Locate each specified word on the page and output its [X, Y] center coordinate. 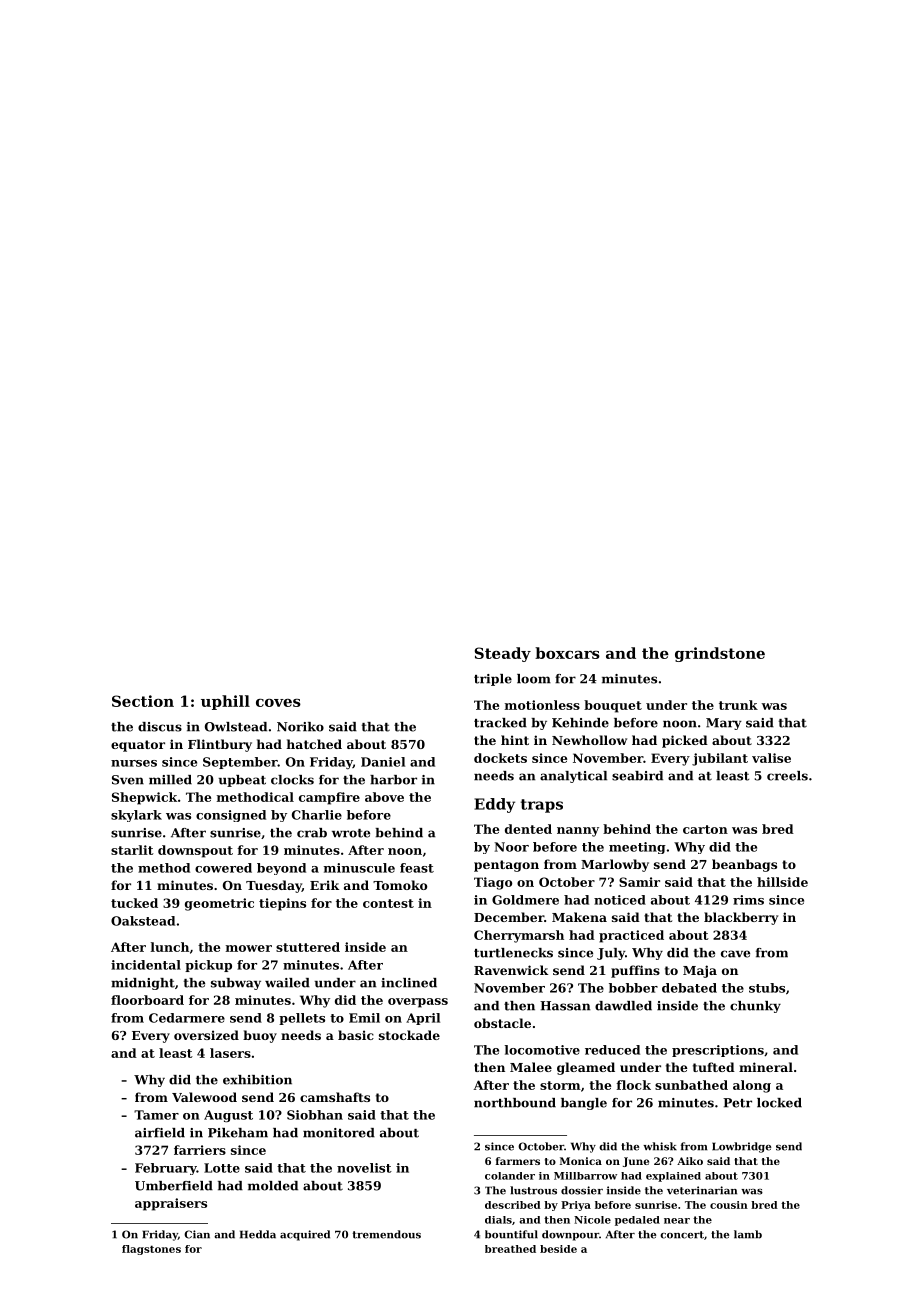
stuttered [308, 947]
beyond [281, 869]
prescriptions [718, 1051]
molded [273, 1186]
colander [510, 1176]
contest [388, 903]
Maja [700, 971]
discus [160, 727]
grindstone [720, 654]
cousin [729, 1205]
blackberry [741, 918]
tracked [500, 723]
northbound [515, 1103]
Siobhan [315, 1115]
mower [249, 948]
